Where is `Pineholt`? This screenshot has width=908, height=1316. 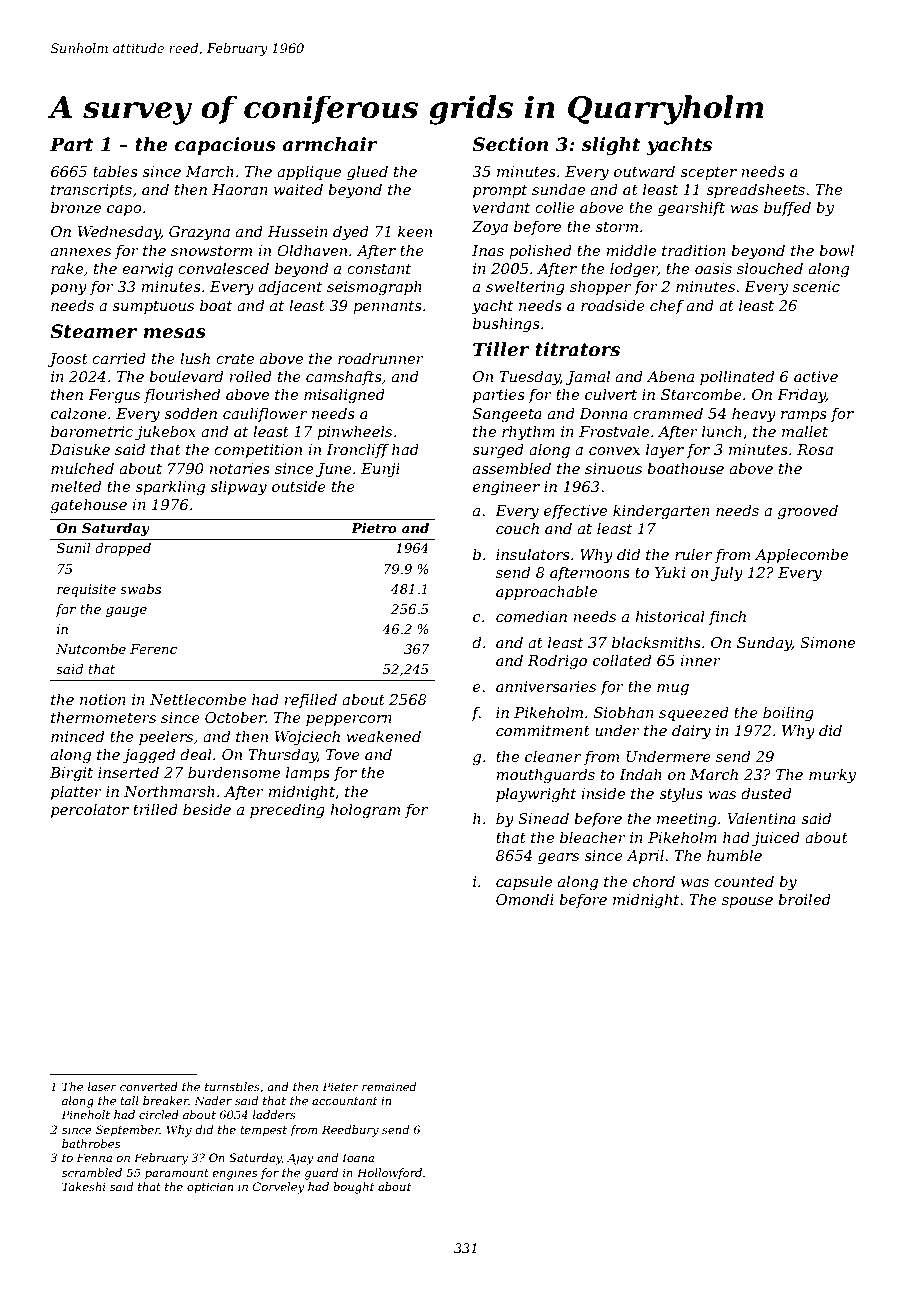
Pineholt is located at coordinates (85, 1114).
